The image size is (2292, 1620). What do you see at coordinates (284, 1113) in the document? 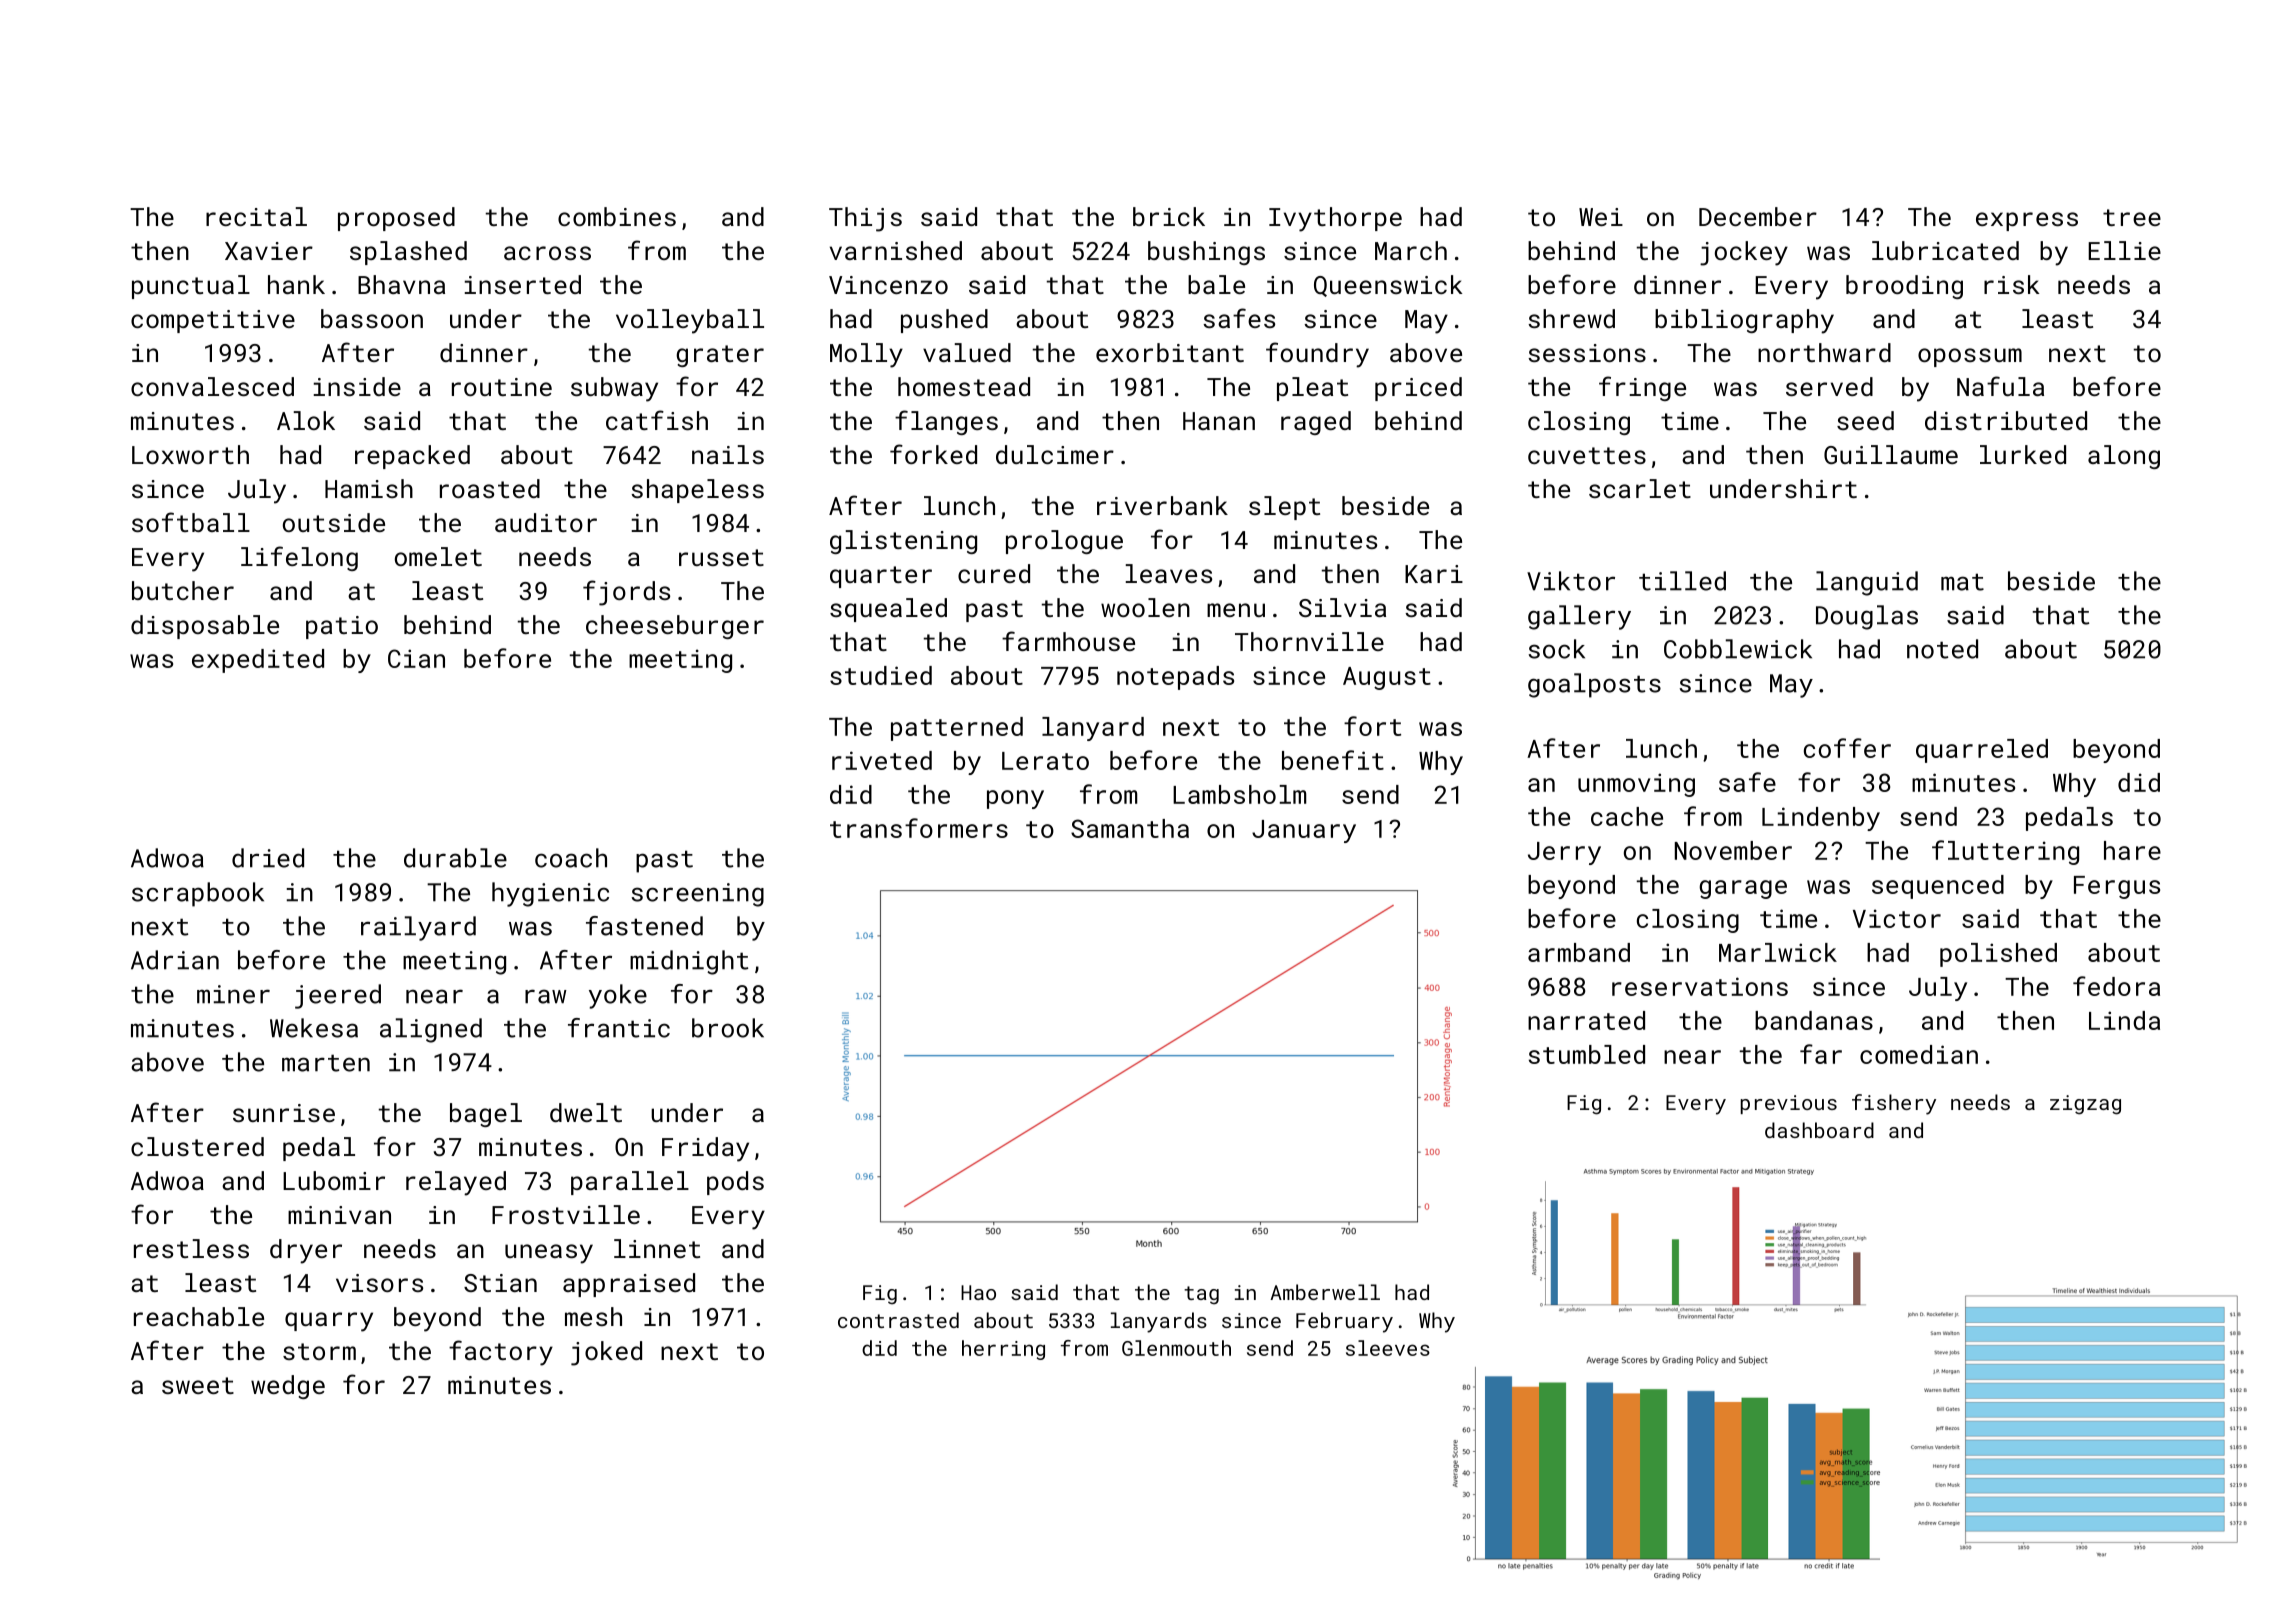
I see `sunrise` at bounding box center [284, 1113].
